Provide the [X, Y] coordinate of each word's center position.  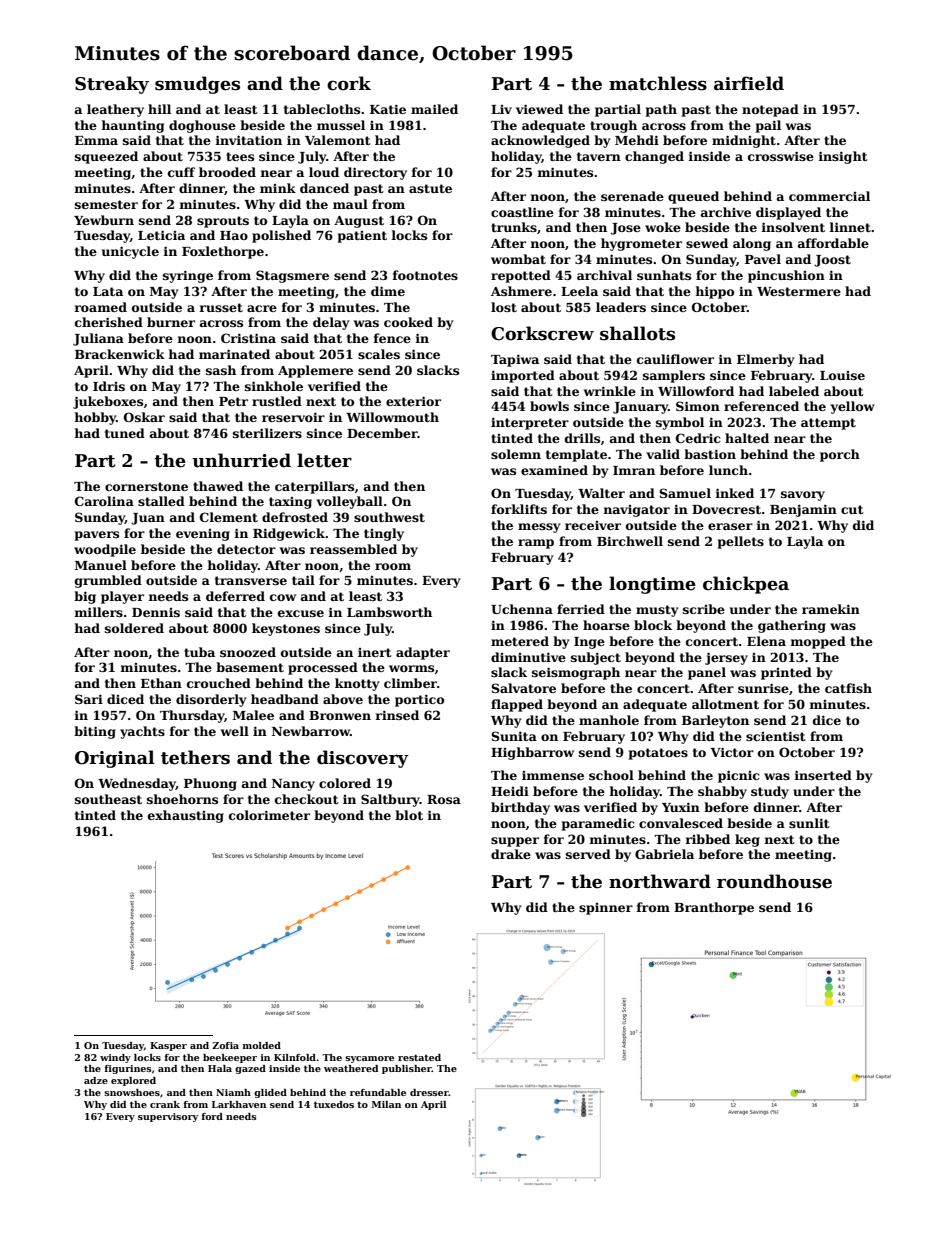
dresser [429, 1092]
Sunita [514, 736]
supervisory [168, 1117]
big [85, 597]
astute [430, 188]
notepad [770, 110]
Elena [766, 641]
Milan [386, 1104]
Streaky [112, 85]
